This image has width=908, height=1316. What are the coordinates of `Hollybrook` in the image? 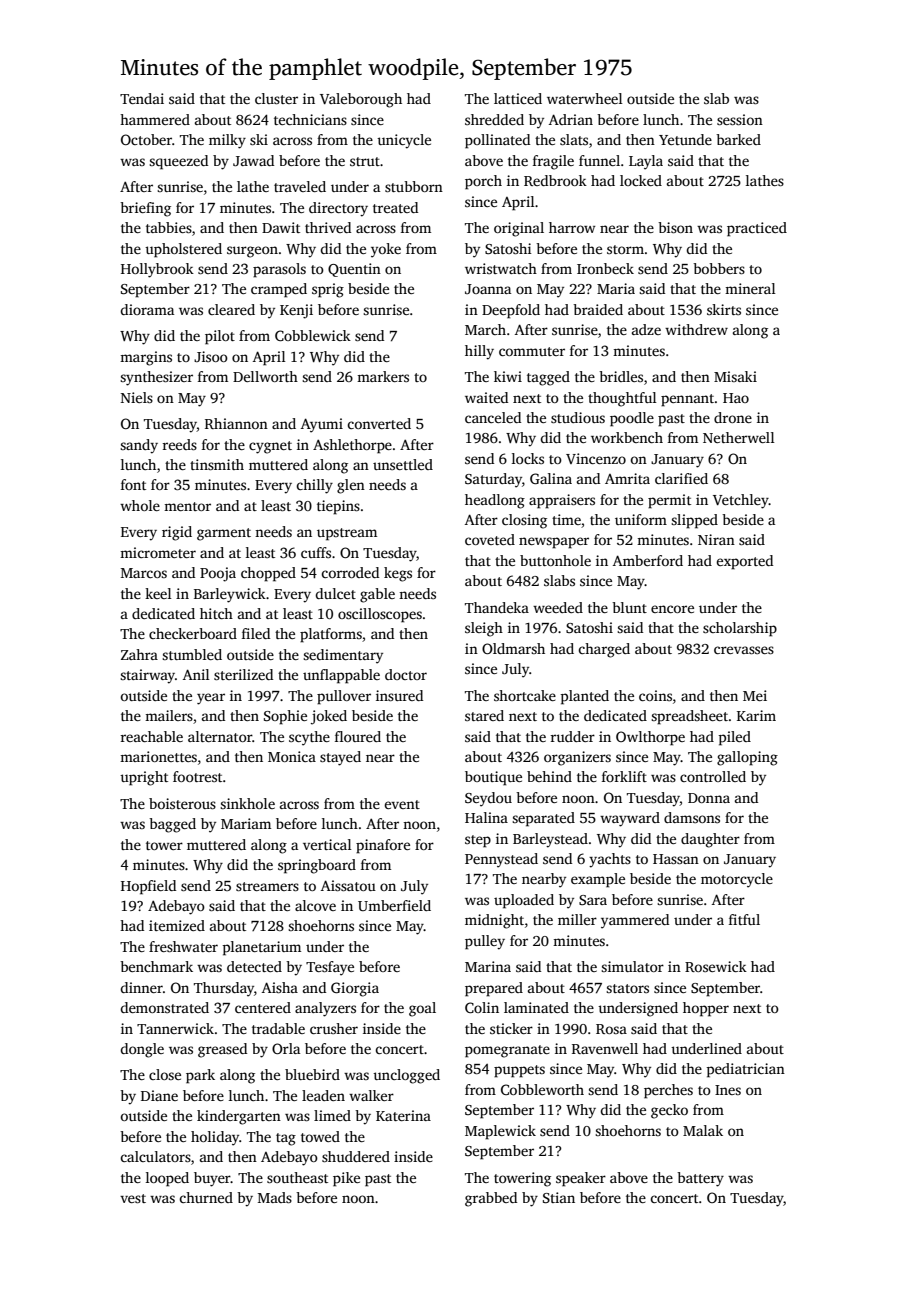 It's located at (157, 270).
